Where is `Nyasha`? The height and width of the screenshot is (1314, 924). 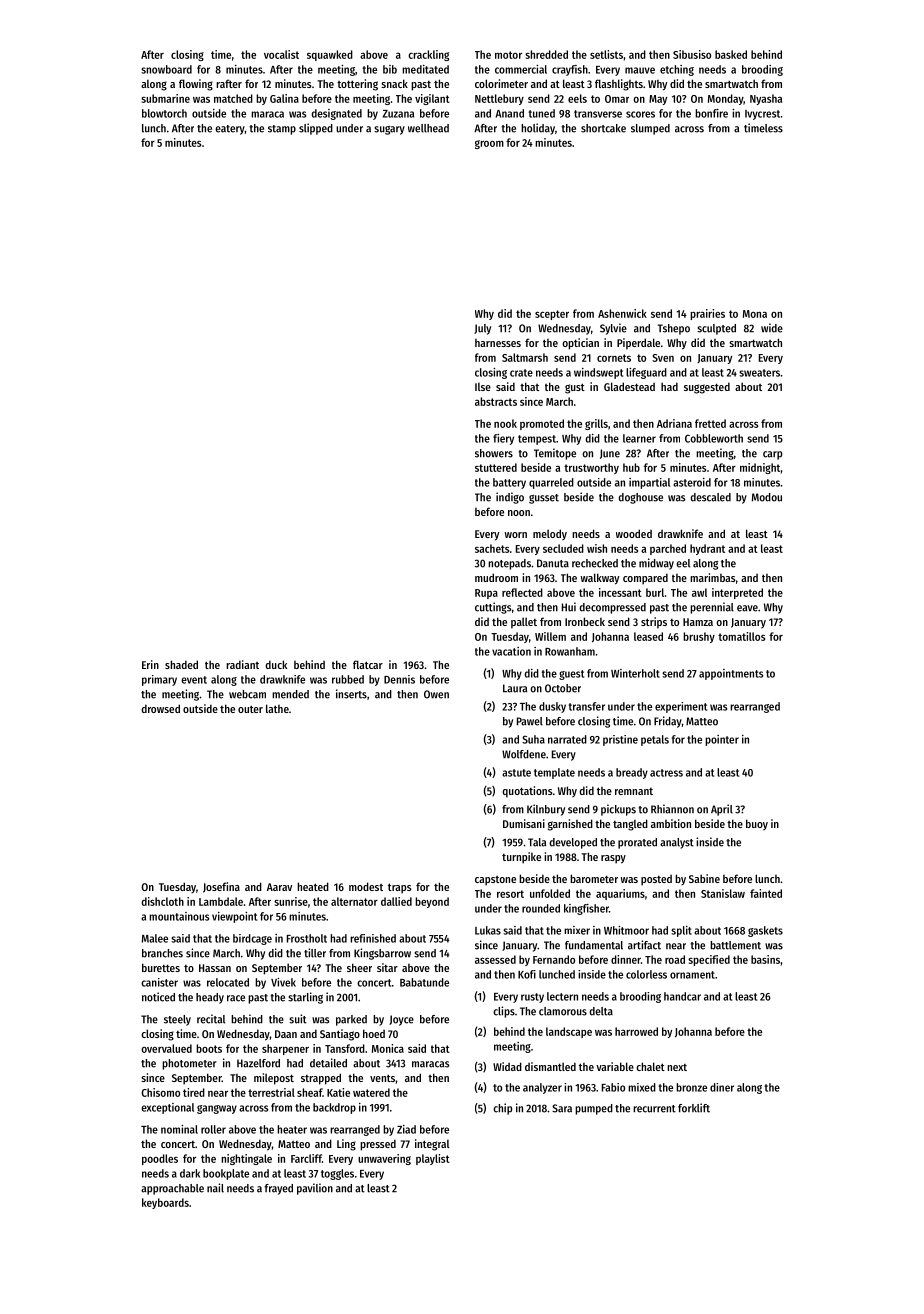 Nyasha is located at coordinates (766, 99).
